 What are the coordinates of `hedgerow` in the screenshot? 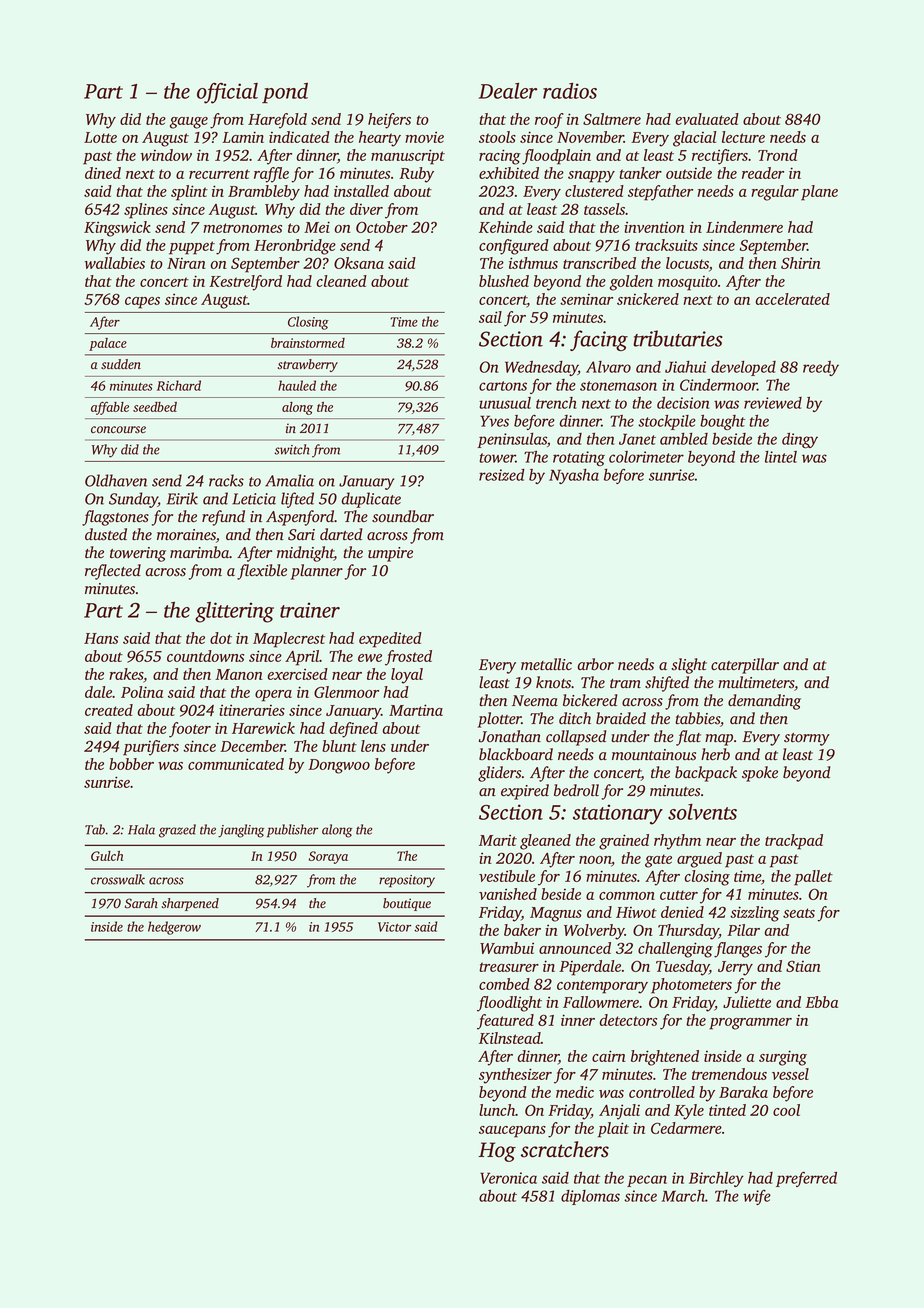 It's located at (174, 928).
